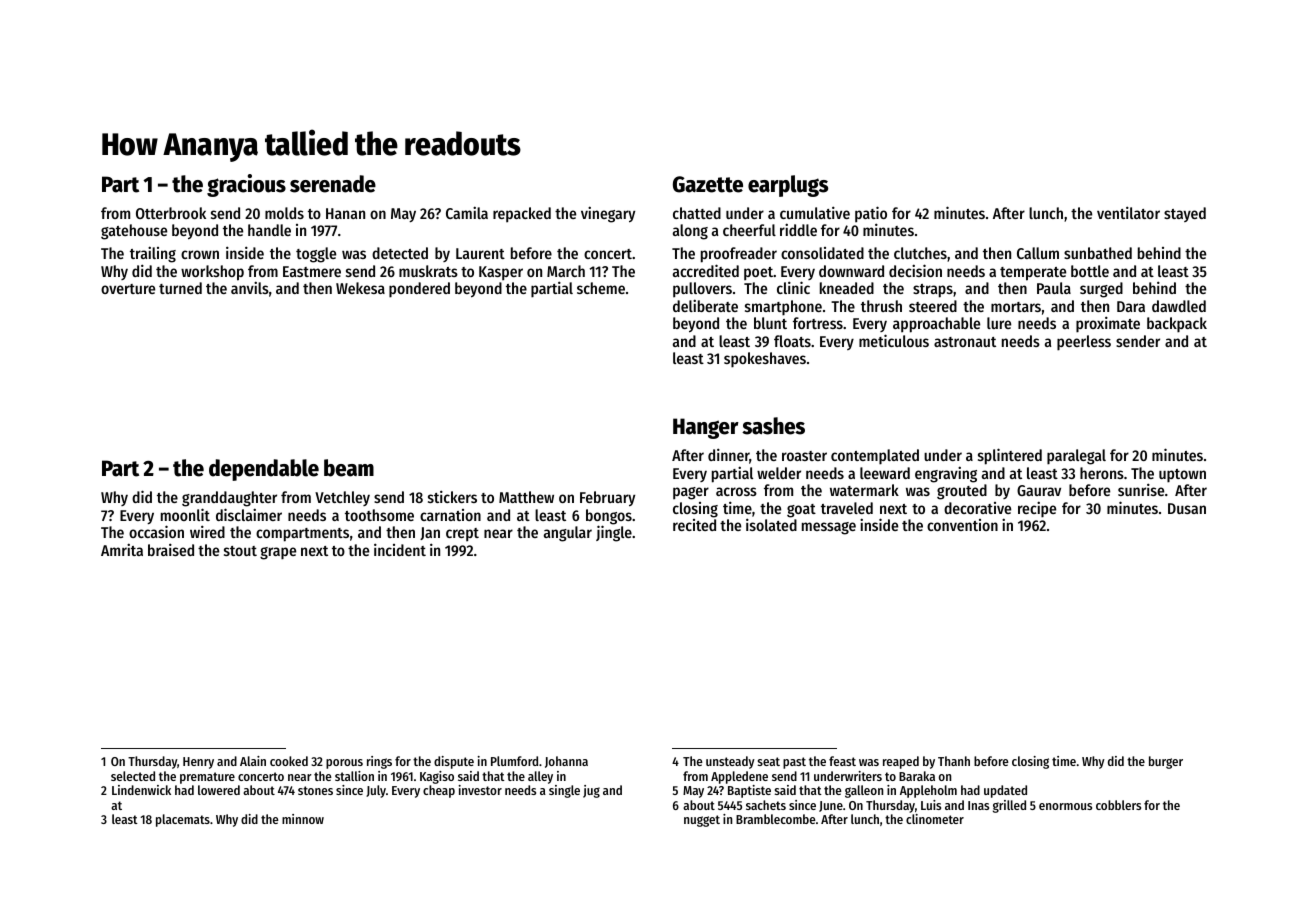 The height and width of the screenshot is (924, 1308). Describe the element at coordinates (1179, 306) in the screenshot. I see `dawdled` at that location.
